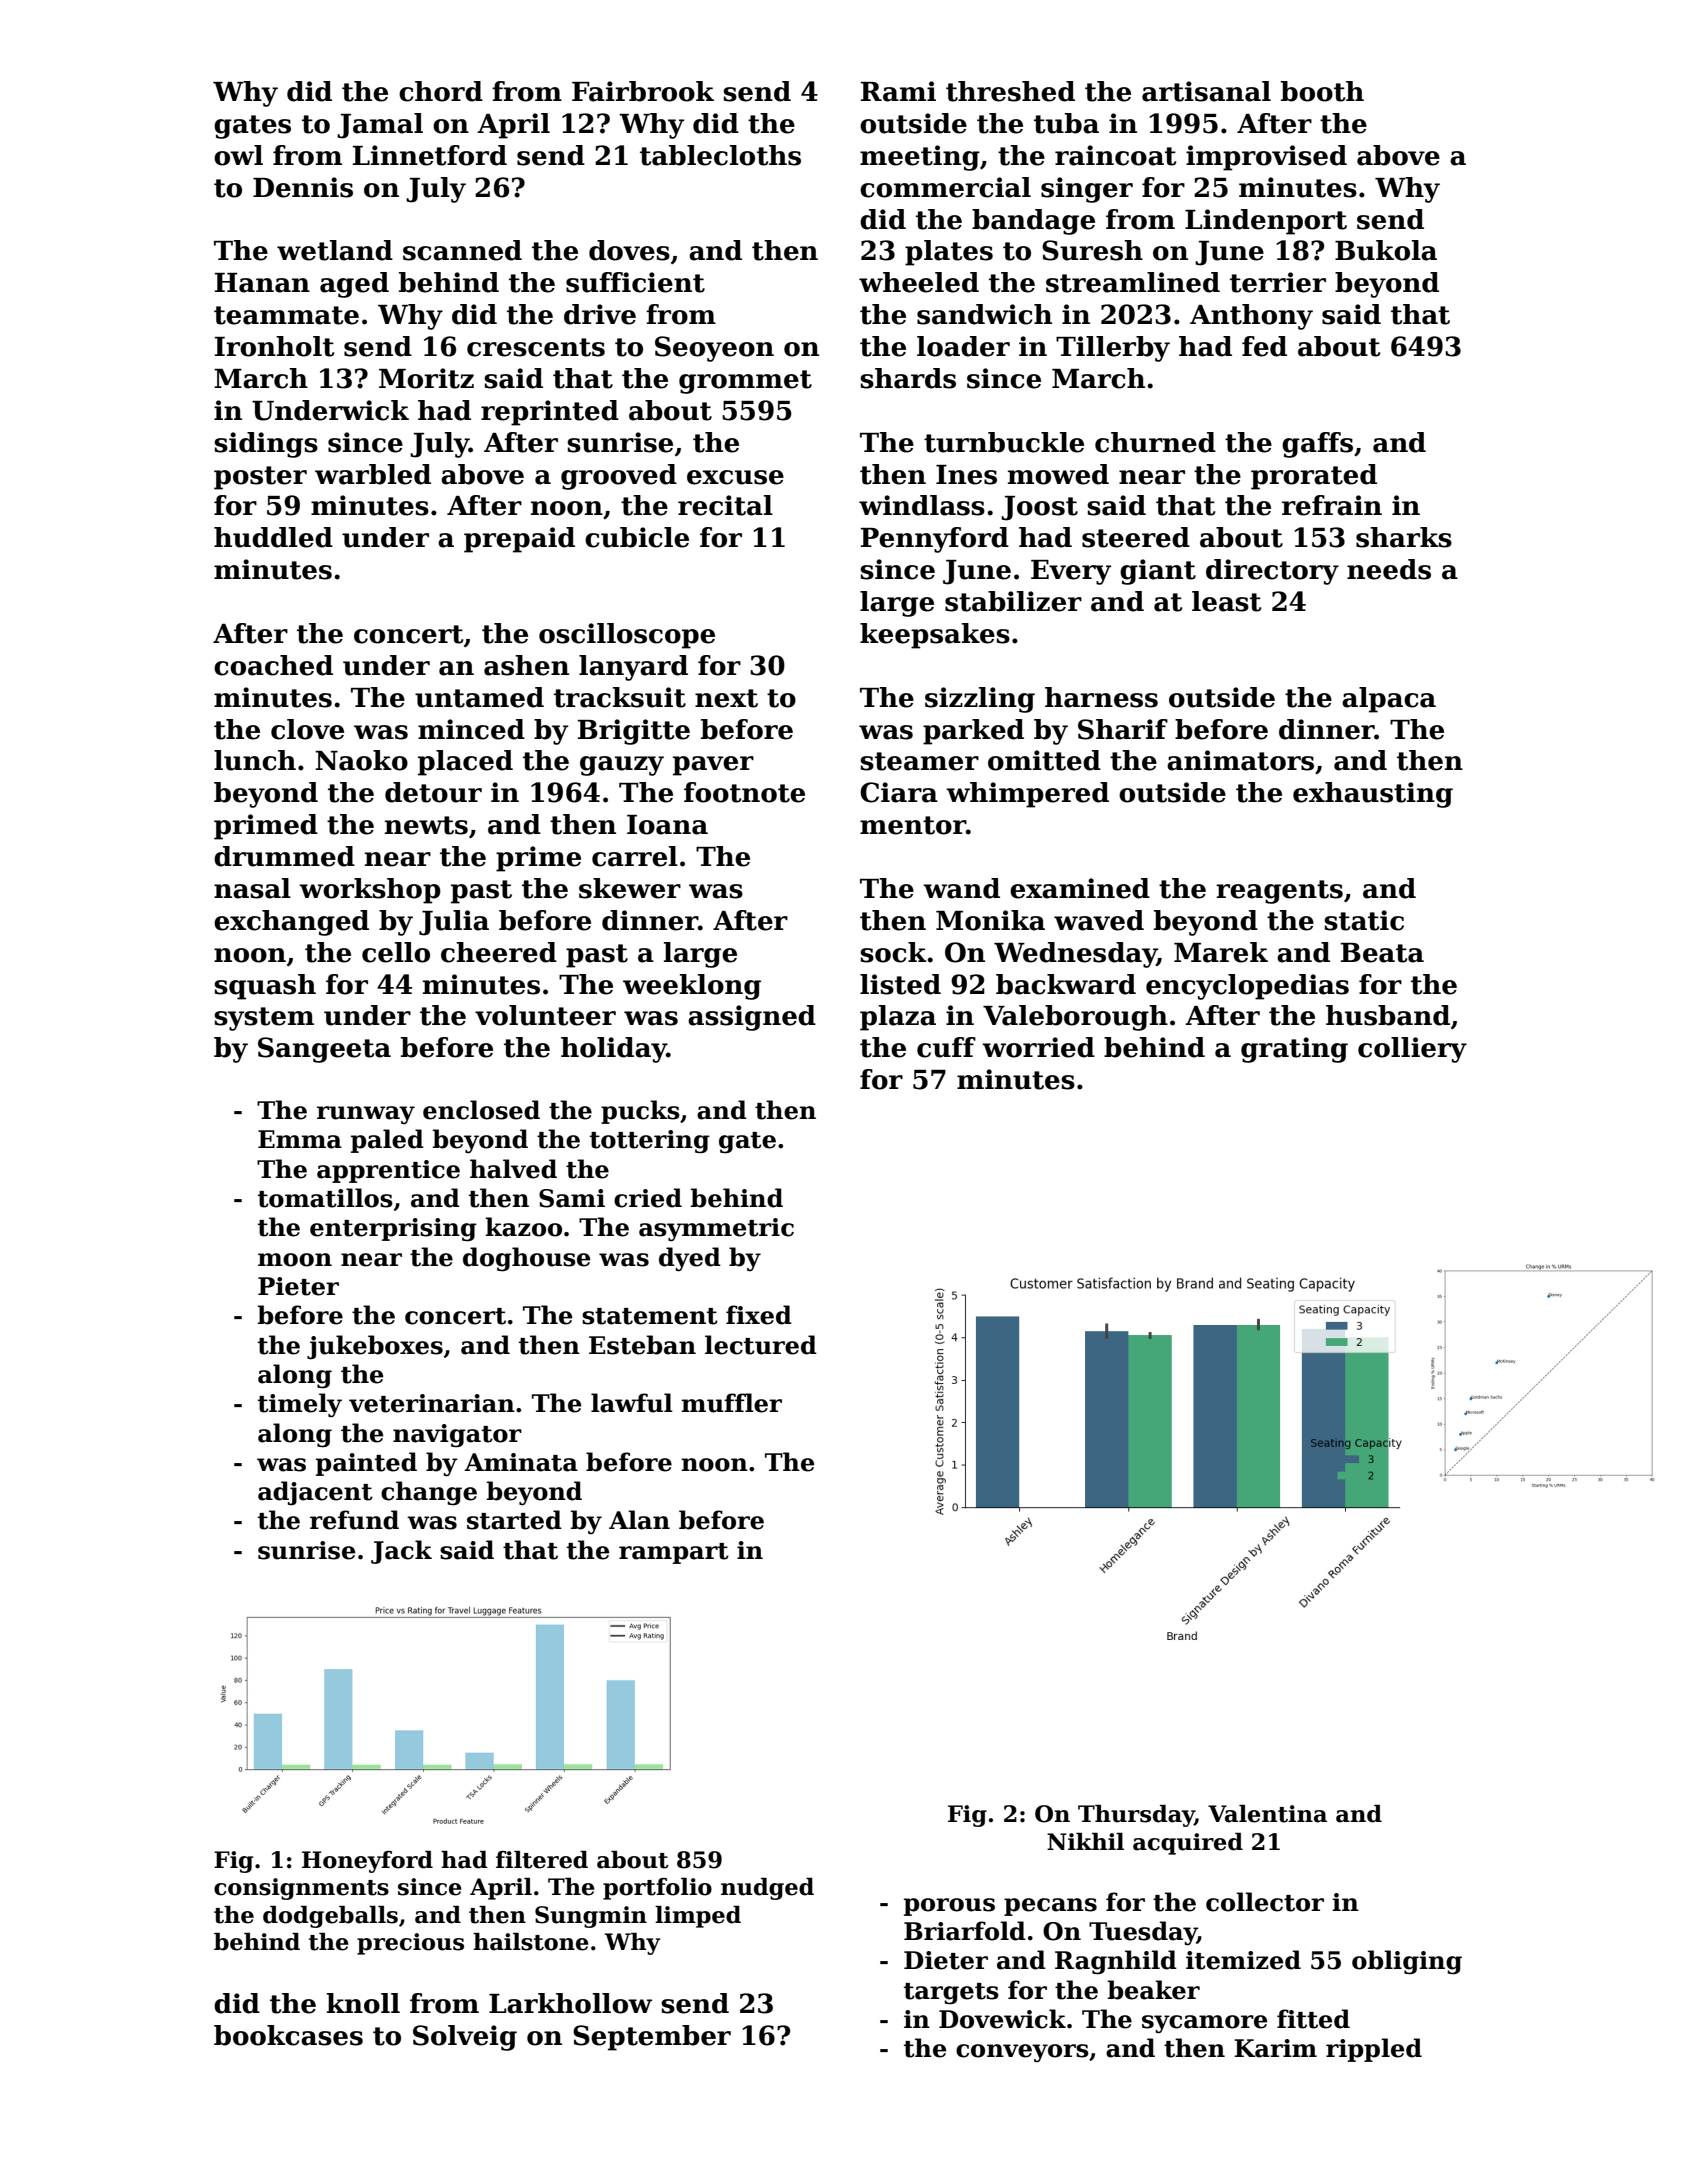 Image resolution: width=1683 pixels, height=2178 pixels. What do you see at coordinates (900, 984) in the image?
I see `listed` at bounding box center [900, 984].
